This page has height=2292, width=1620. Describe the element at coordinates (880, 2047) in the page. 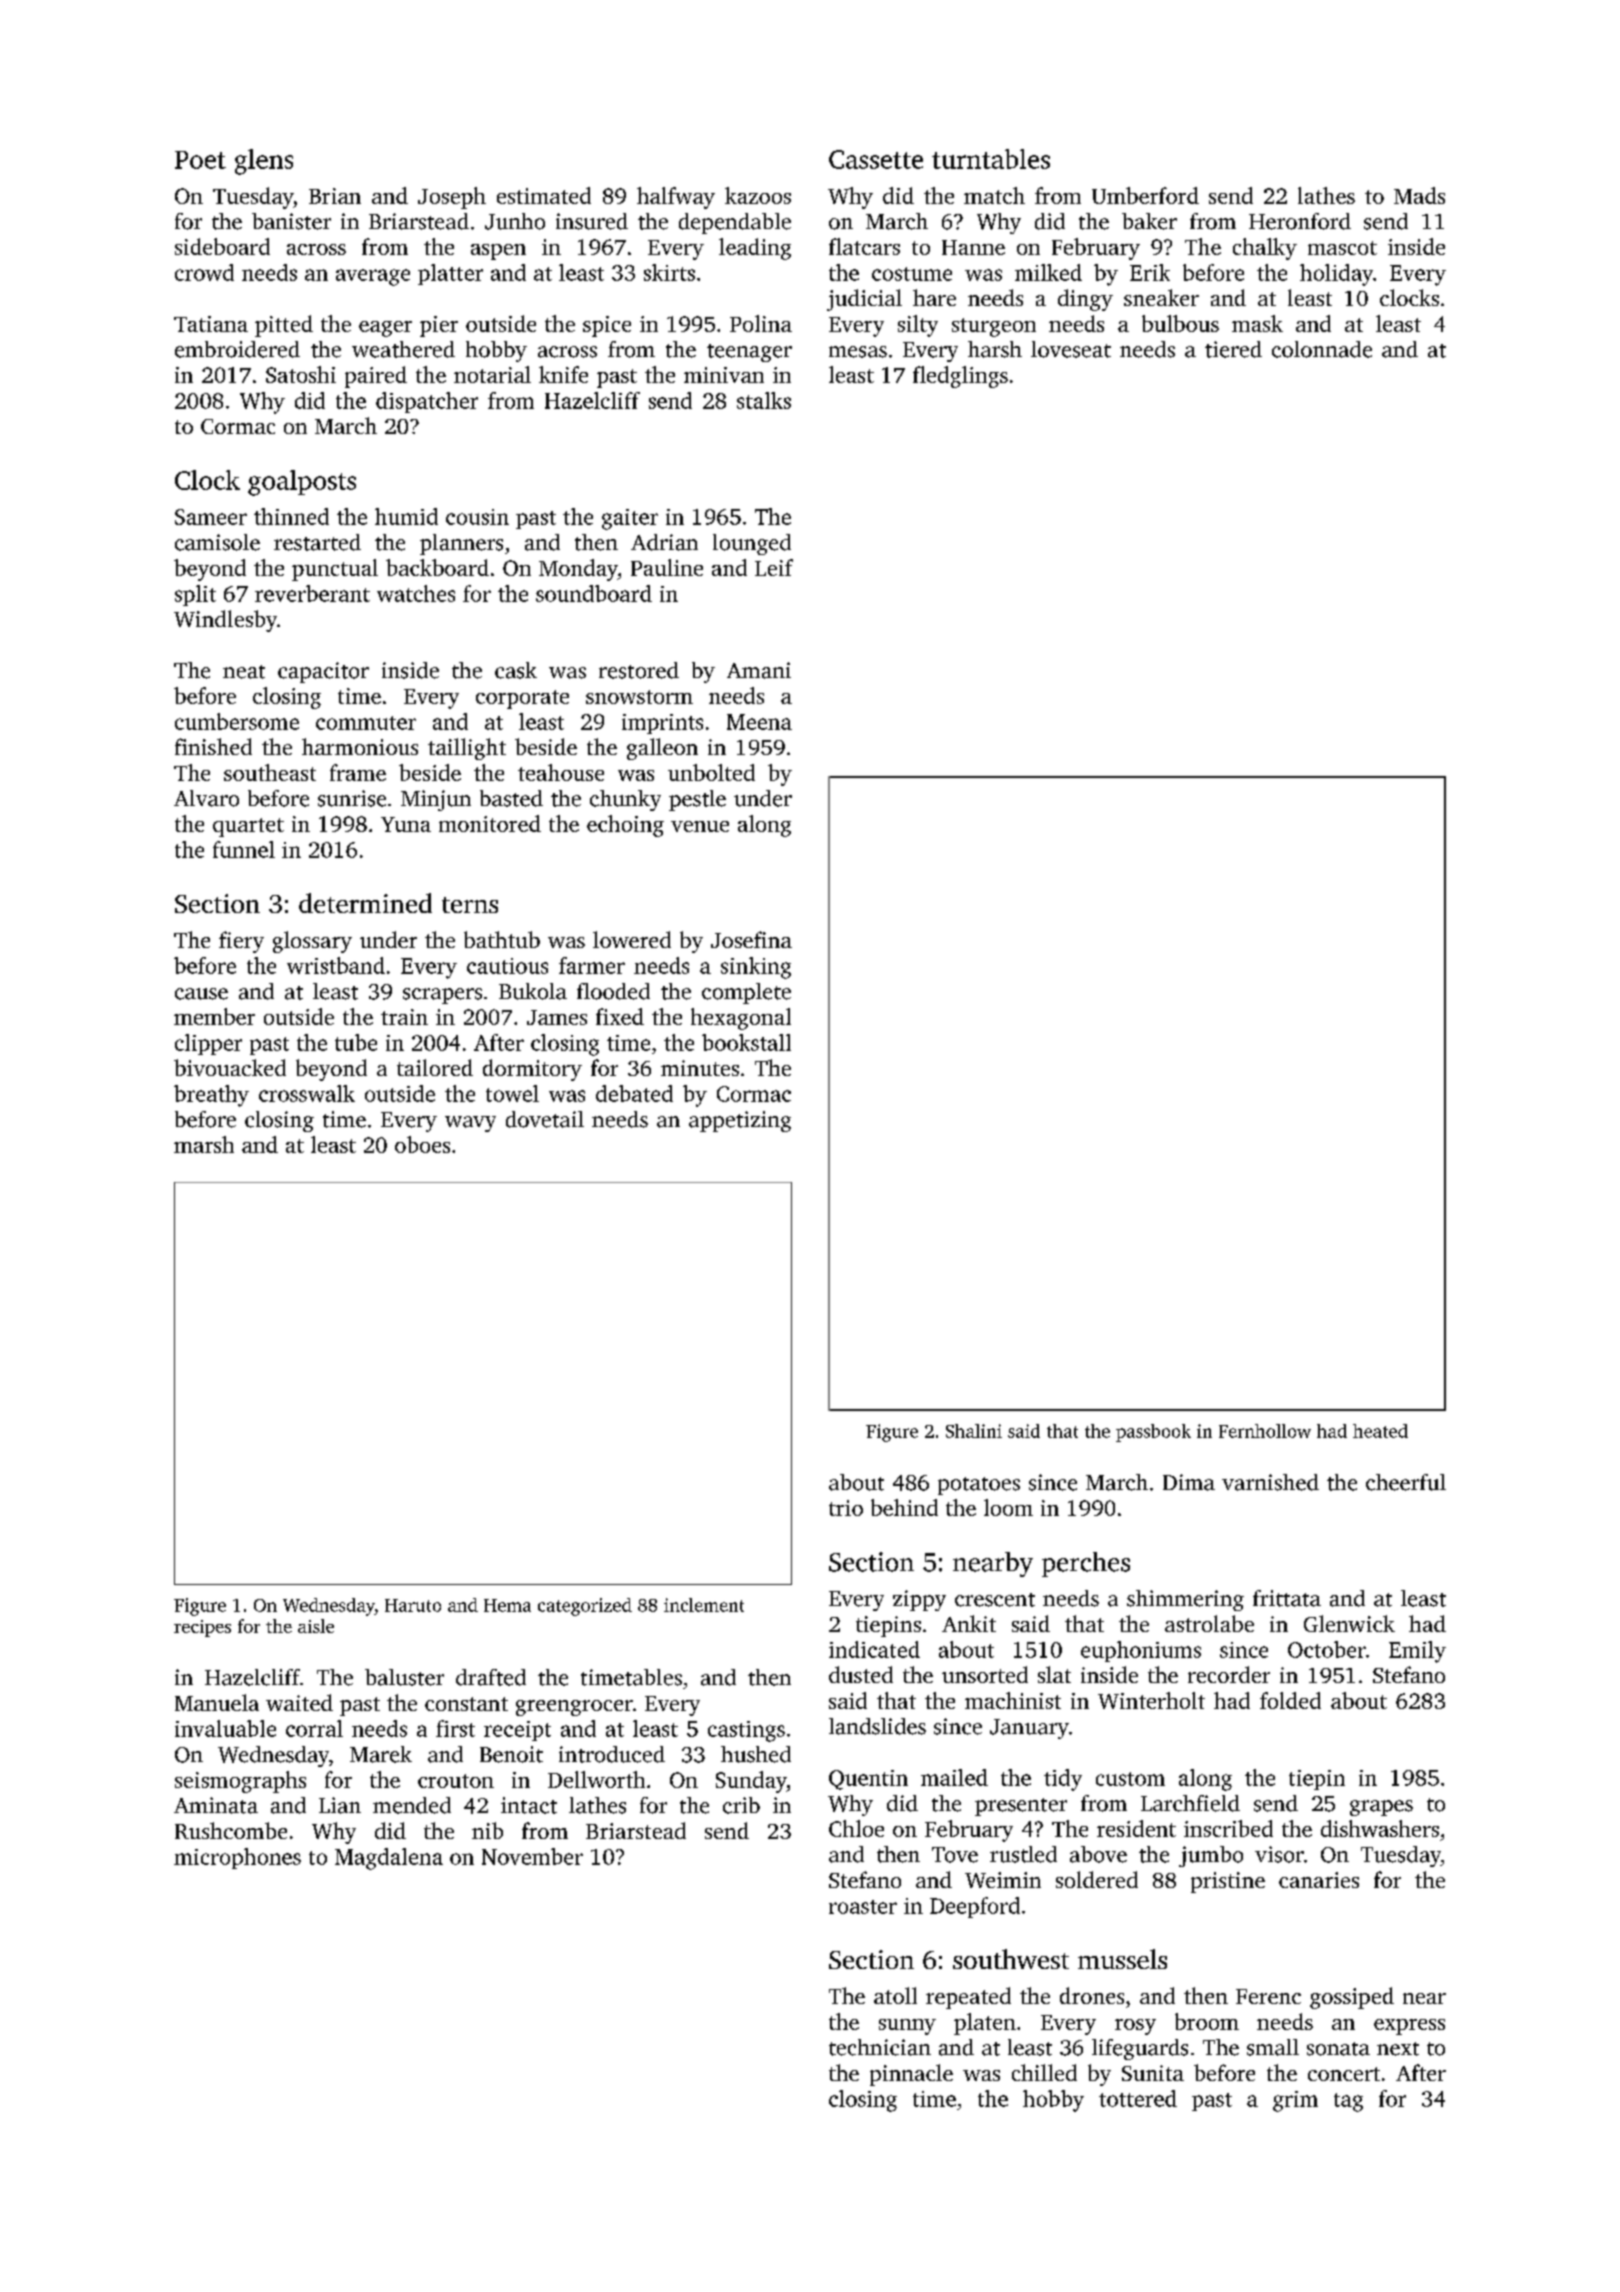

I see `technician` at that location.
